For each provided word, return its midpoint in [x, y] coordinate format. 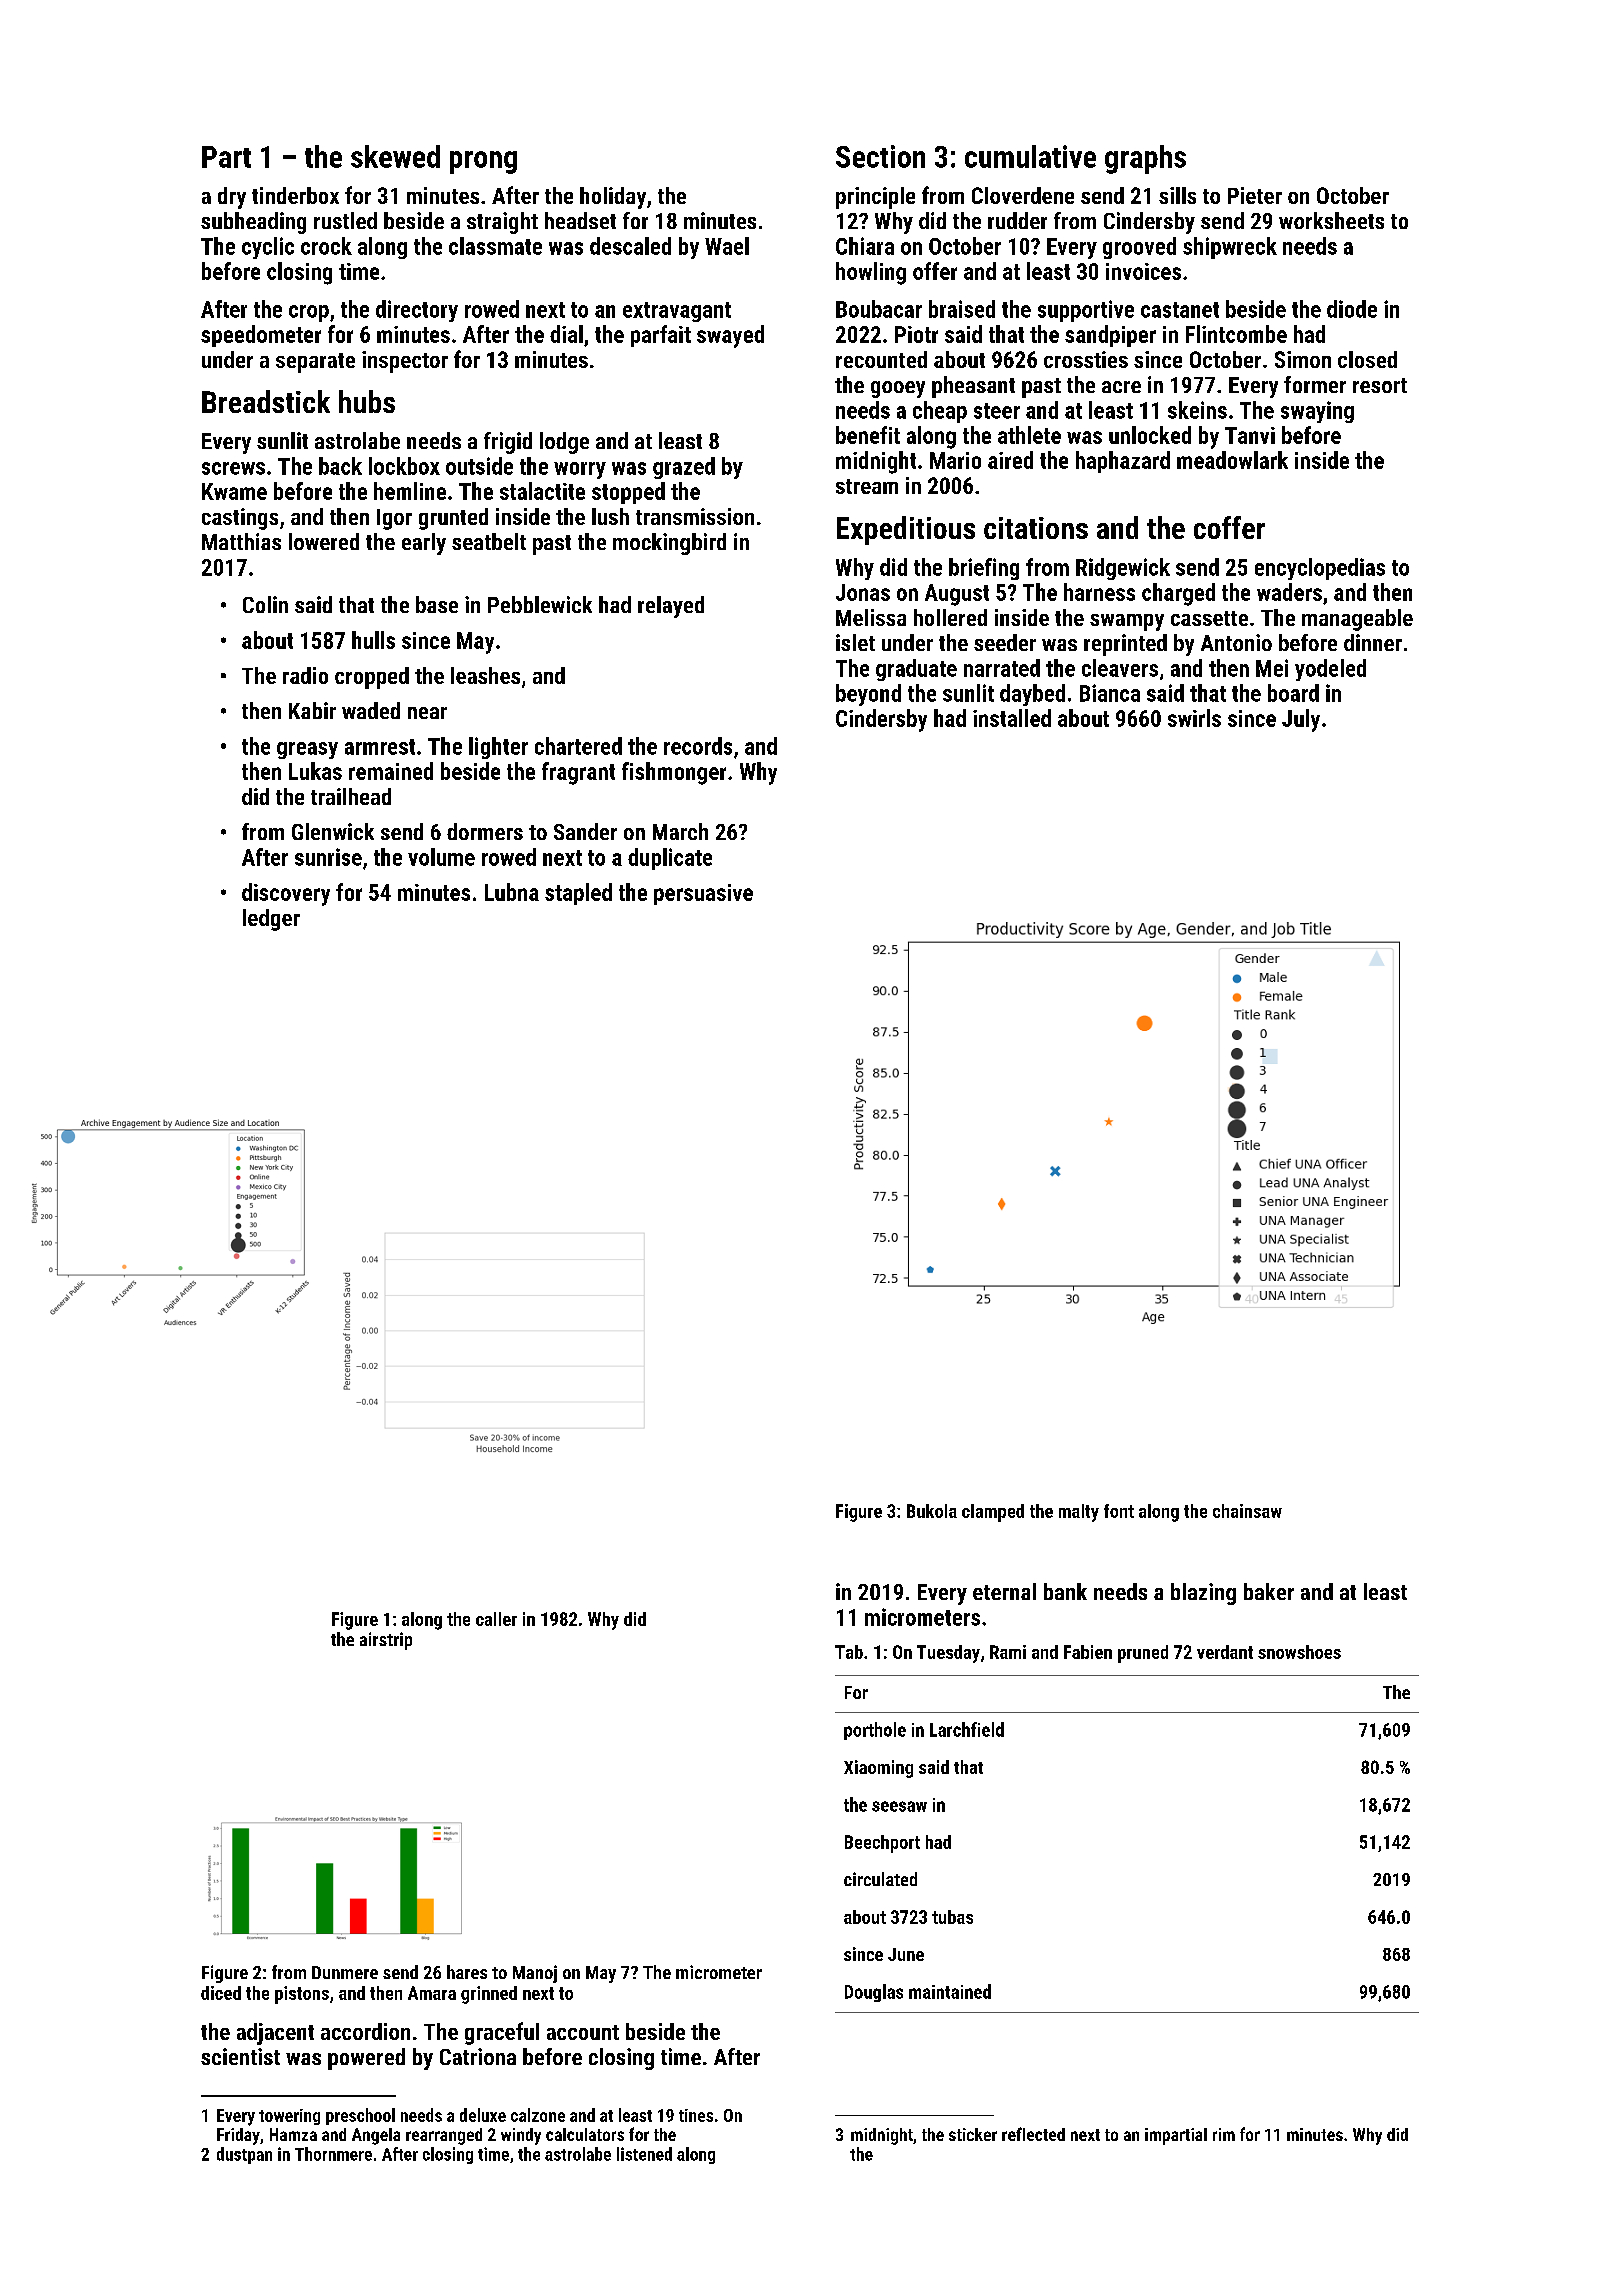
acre [1121, 387]
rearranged [444, 2136]
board [1293, 693]
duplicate [670, 859]
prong [483, 162]
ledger [271, 920]
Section [880, 156]
